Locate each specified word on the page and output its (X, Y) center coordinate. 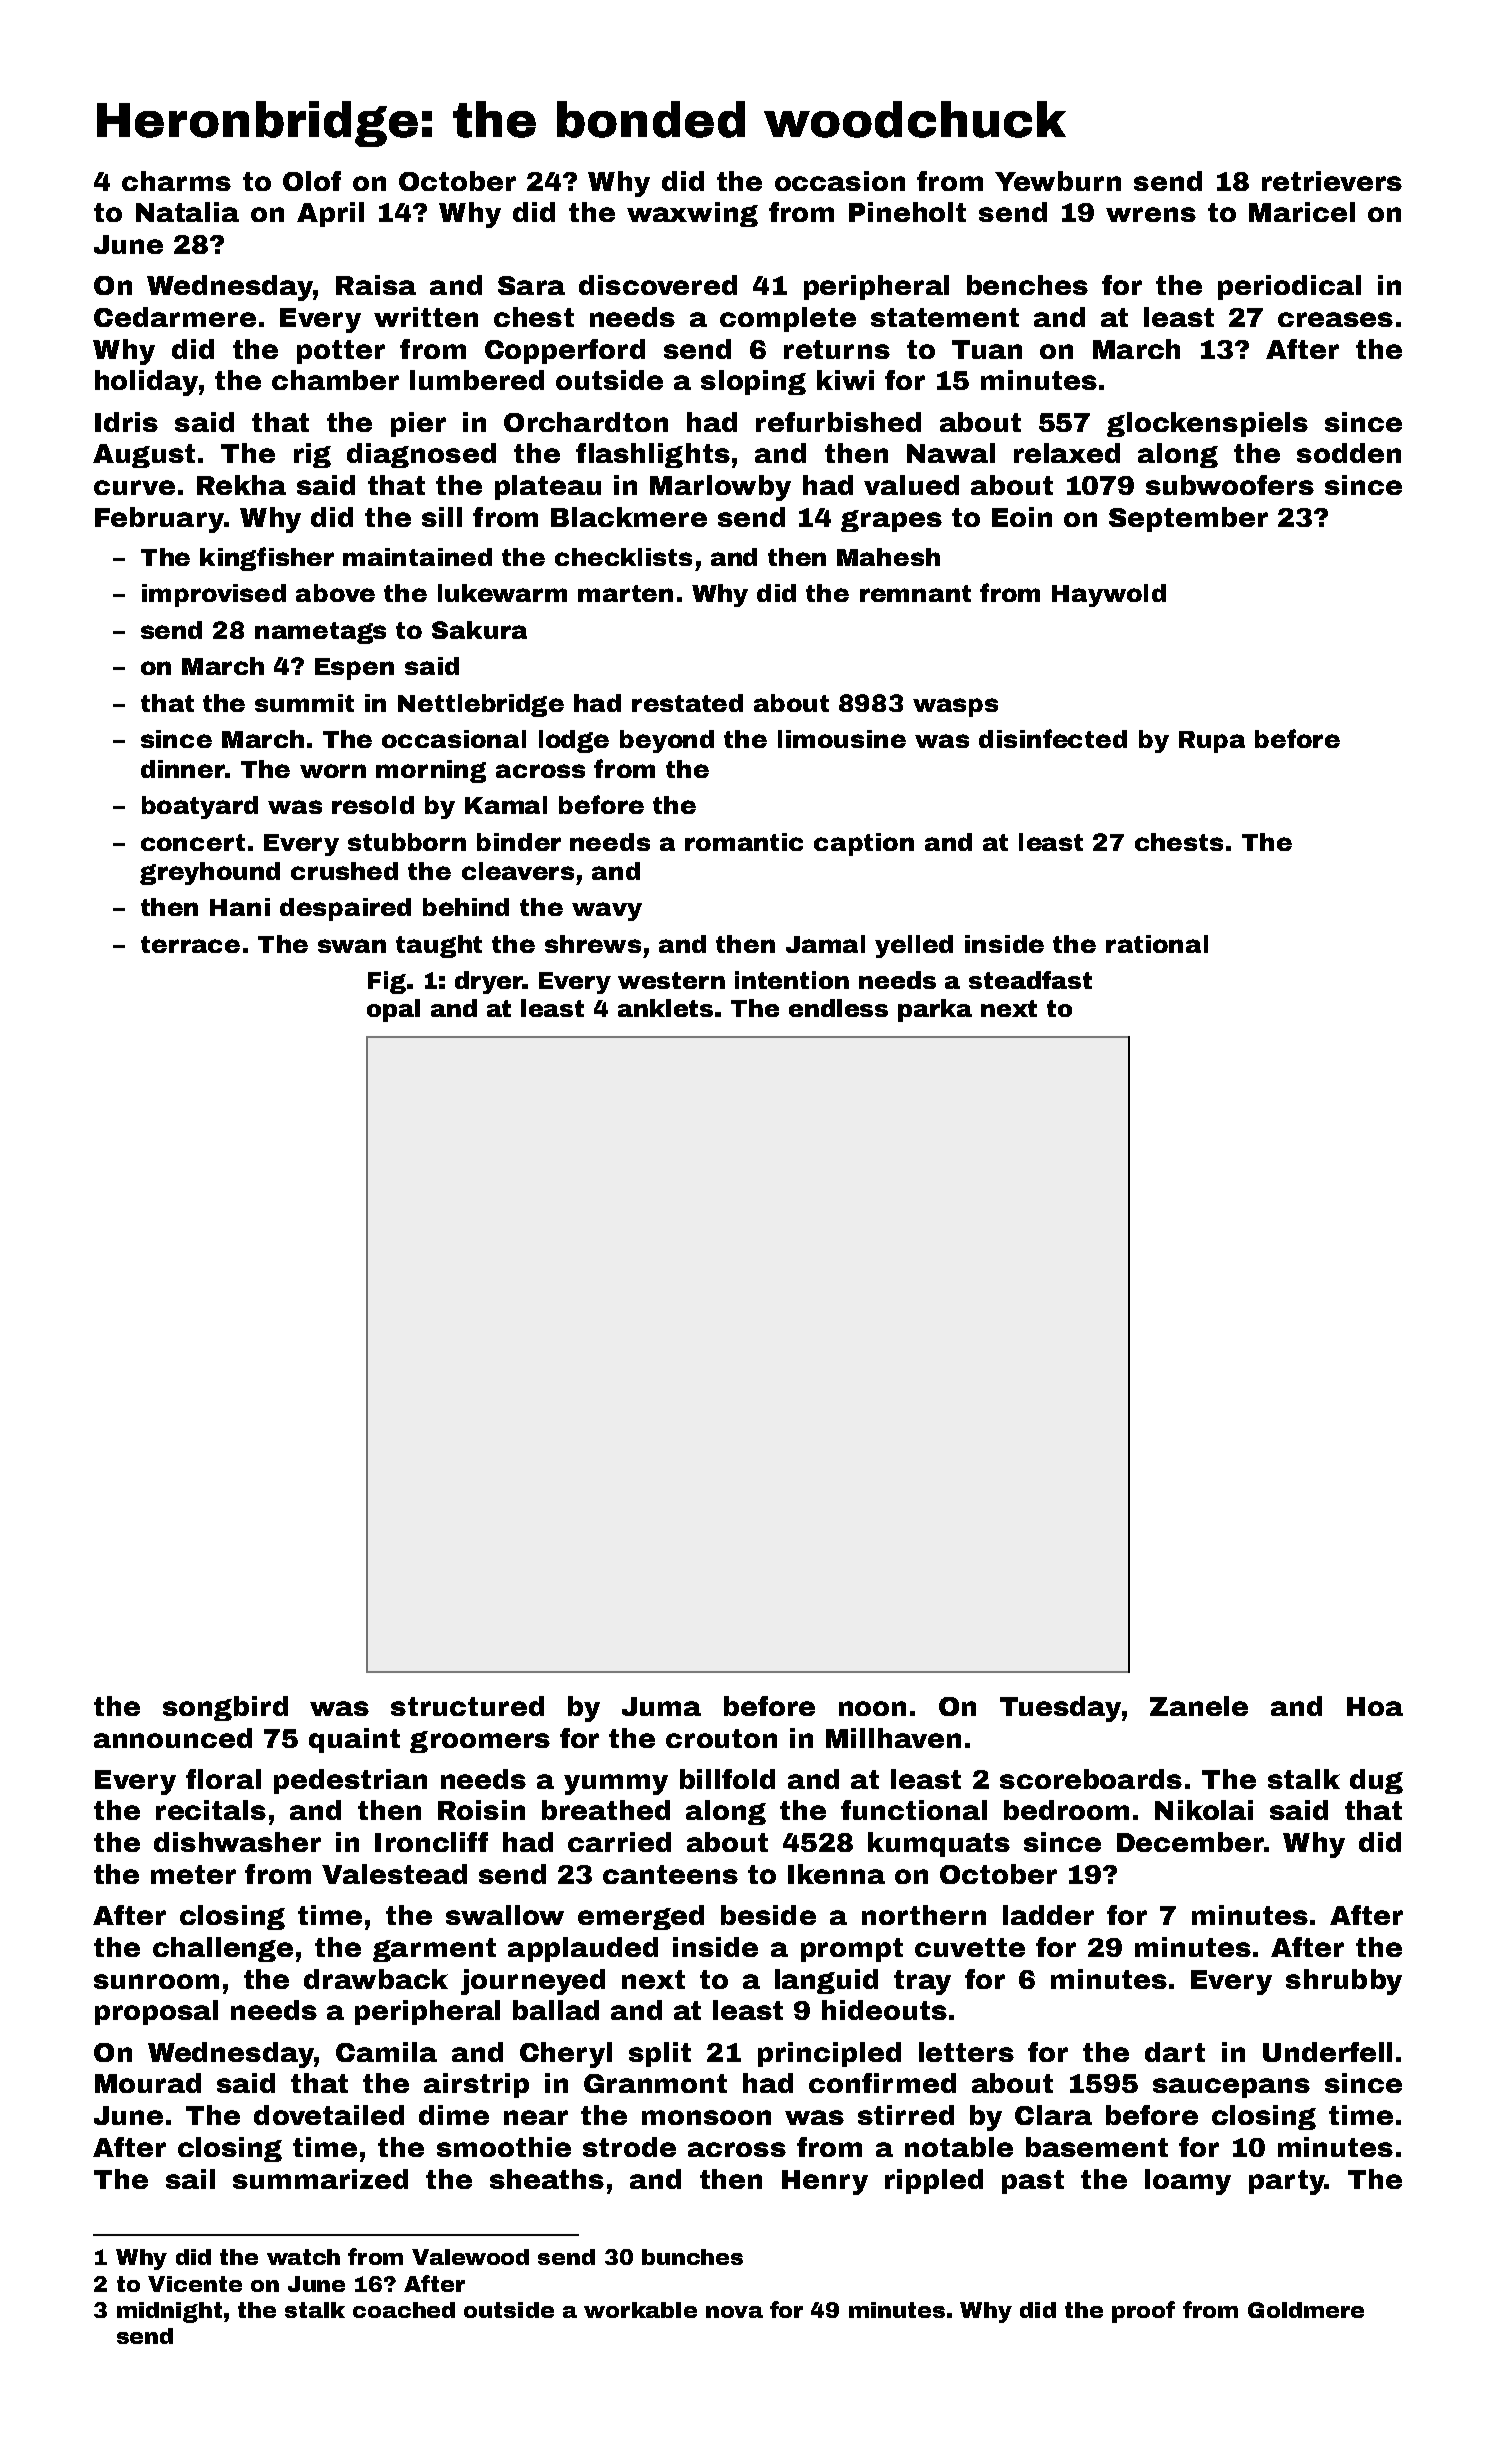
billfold (727, 1779)
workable (640, 2310)
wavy (607, 911)
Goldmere (1306, 2310)
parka (935, 1010)
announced (173, 1738)
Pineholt (907, 212)
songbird (225, 1708)
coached (404, 2310)
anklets (665, 1008)
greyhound (210, 873)
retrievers (1332, 181)
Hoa (1375, 1706)
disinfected (1053, 738)
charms (176, 181)
